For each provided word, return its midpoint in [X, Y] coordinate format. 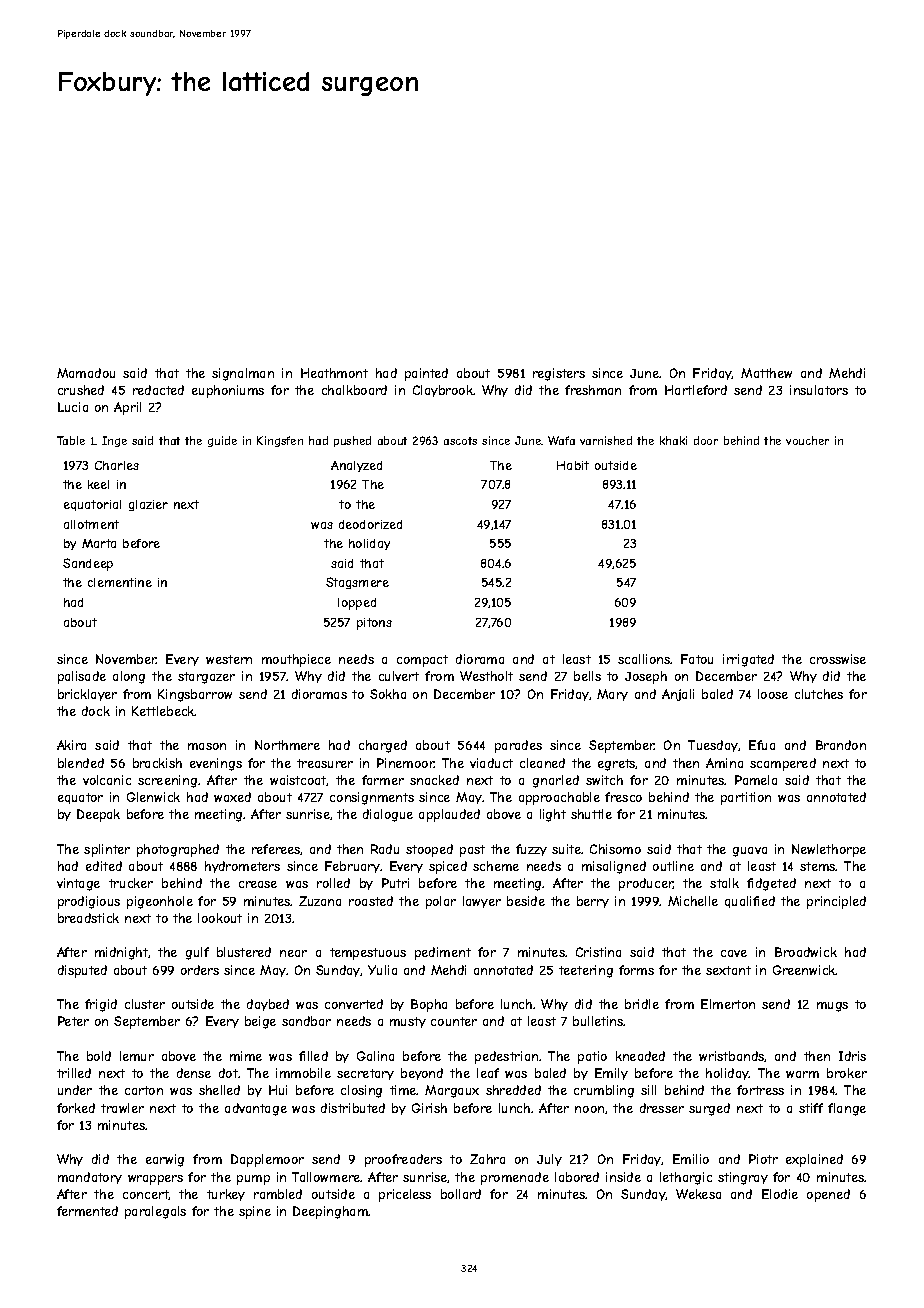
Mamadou [86, 373]
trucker [131, 883]
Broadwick [806, 952]
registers [559, 374]
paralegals [155, 1212]
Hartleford [696, 390]
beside [526, 901]
